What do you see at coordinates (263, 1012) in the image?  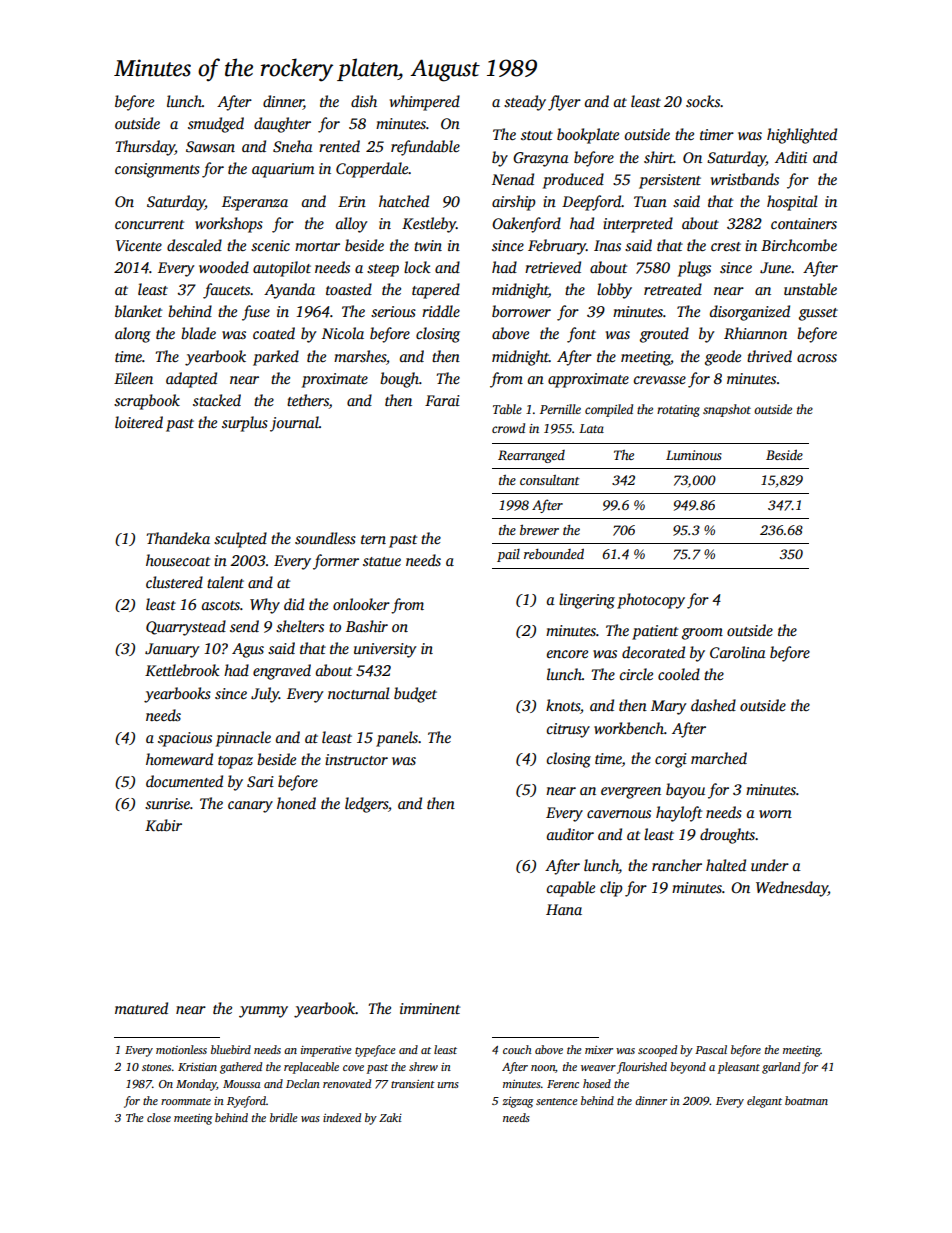 I see `yummy` at bounding box center [263, 1012].
